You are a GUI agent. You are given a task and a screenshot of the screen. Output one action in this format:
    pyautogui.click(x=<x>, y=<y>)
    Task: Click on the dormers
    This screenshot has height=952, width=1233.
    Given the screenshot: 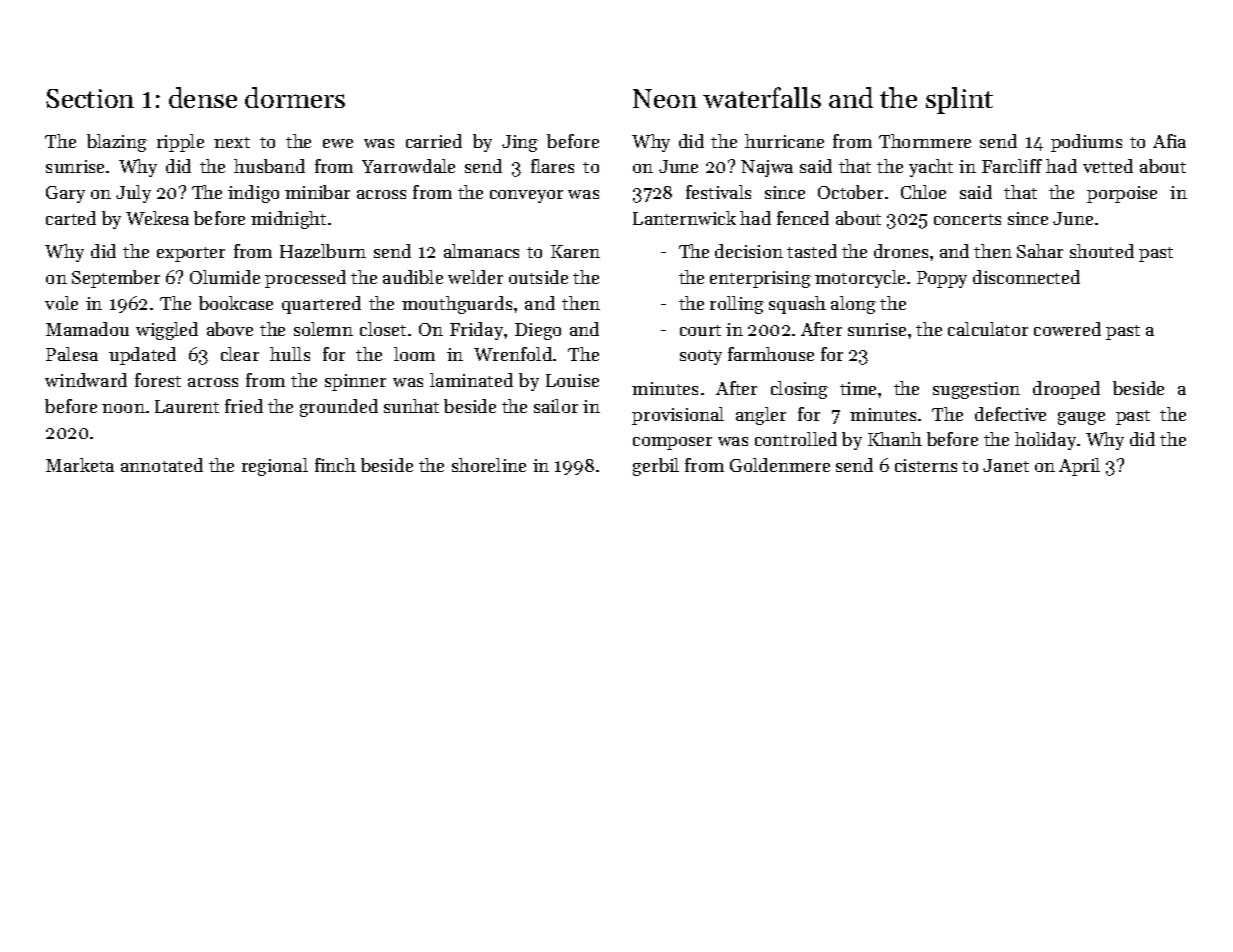 What is the action you would take?
    pyautogui.click(x=295, y=97)
